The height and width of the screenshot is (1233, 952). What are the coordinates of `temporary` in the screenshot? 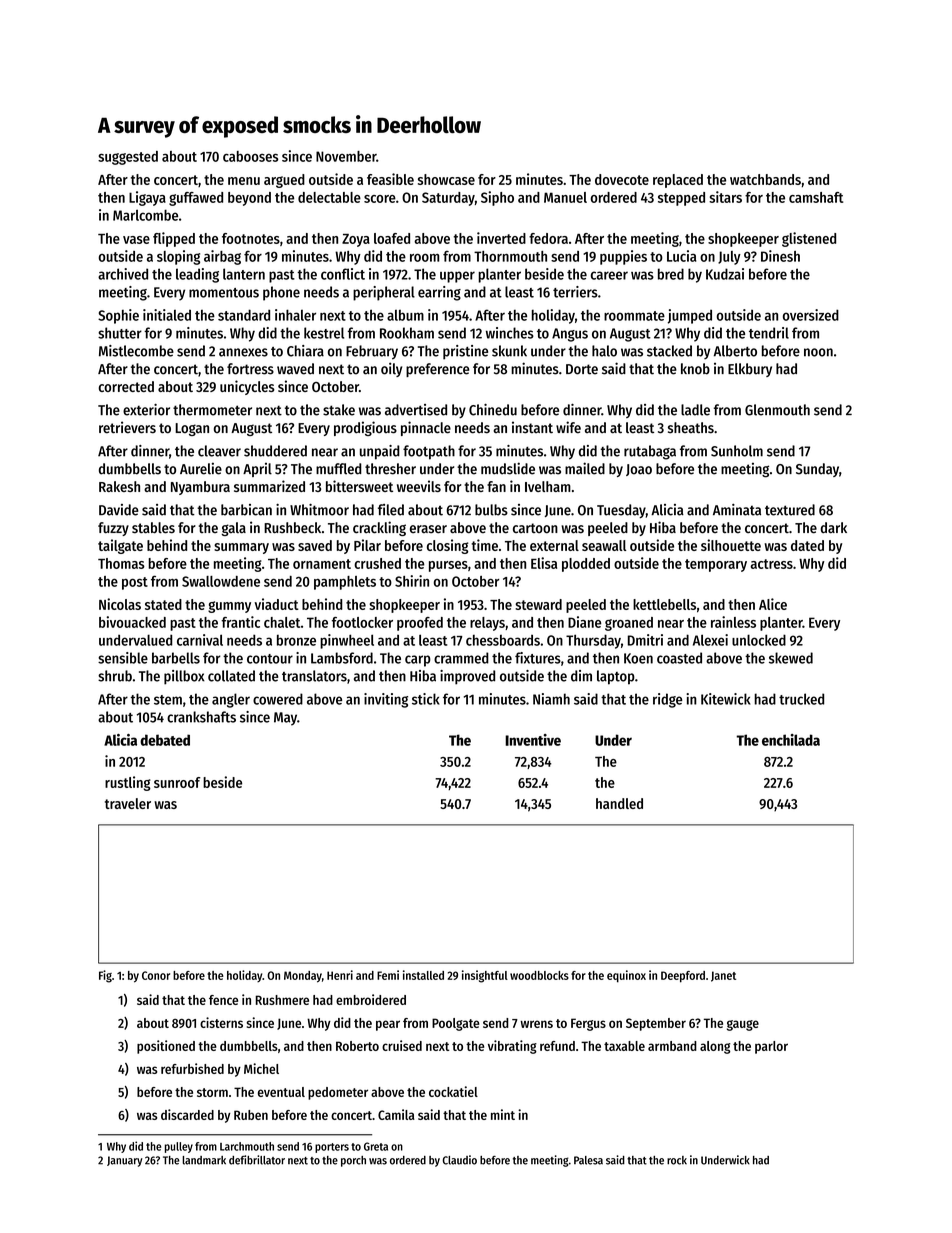 It's located at (716, 565).
